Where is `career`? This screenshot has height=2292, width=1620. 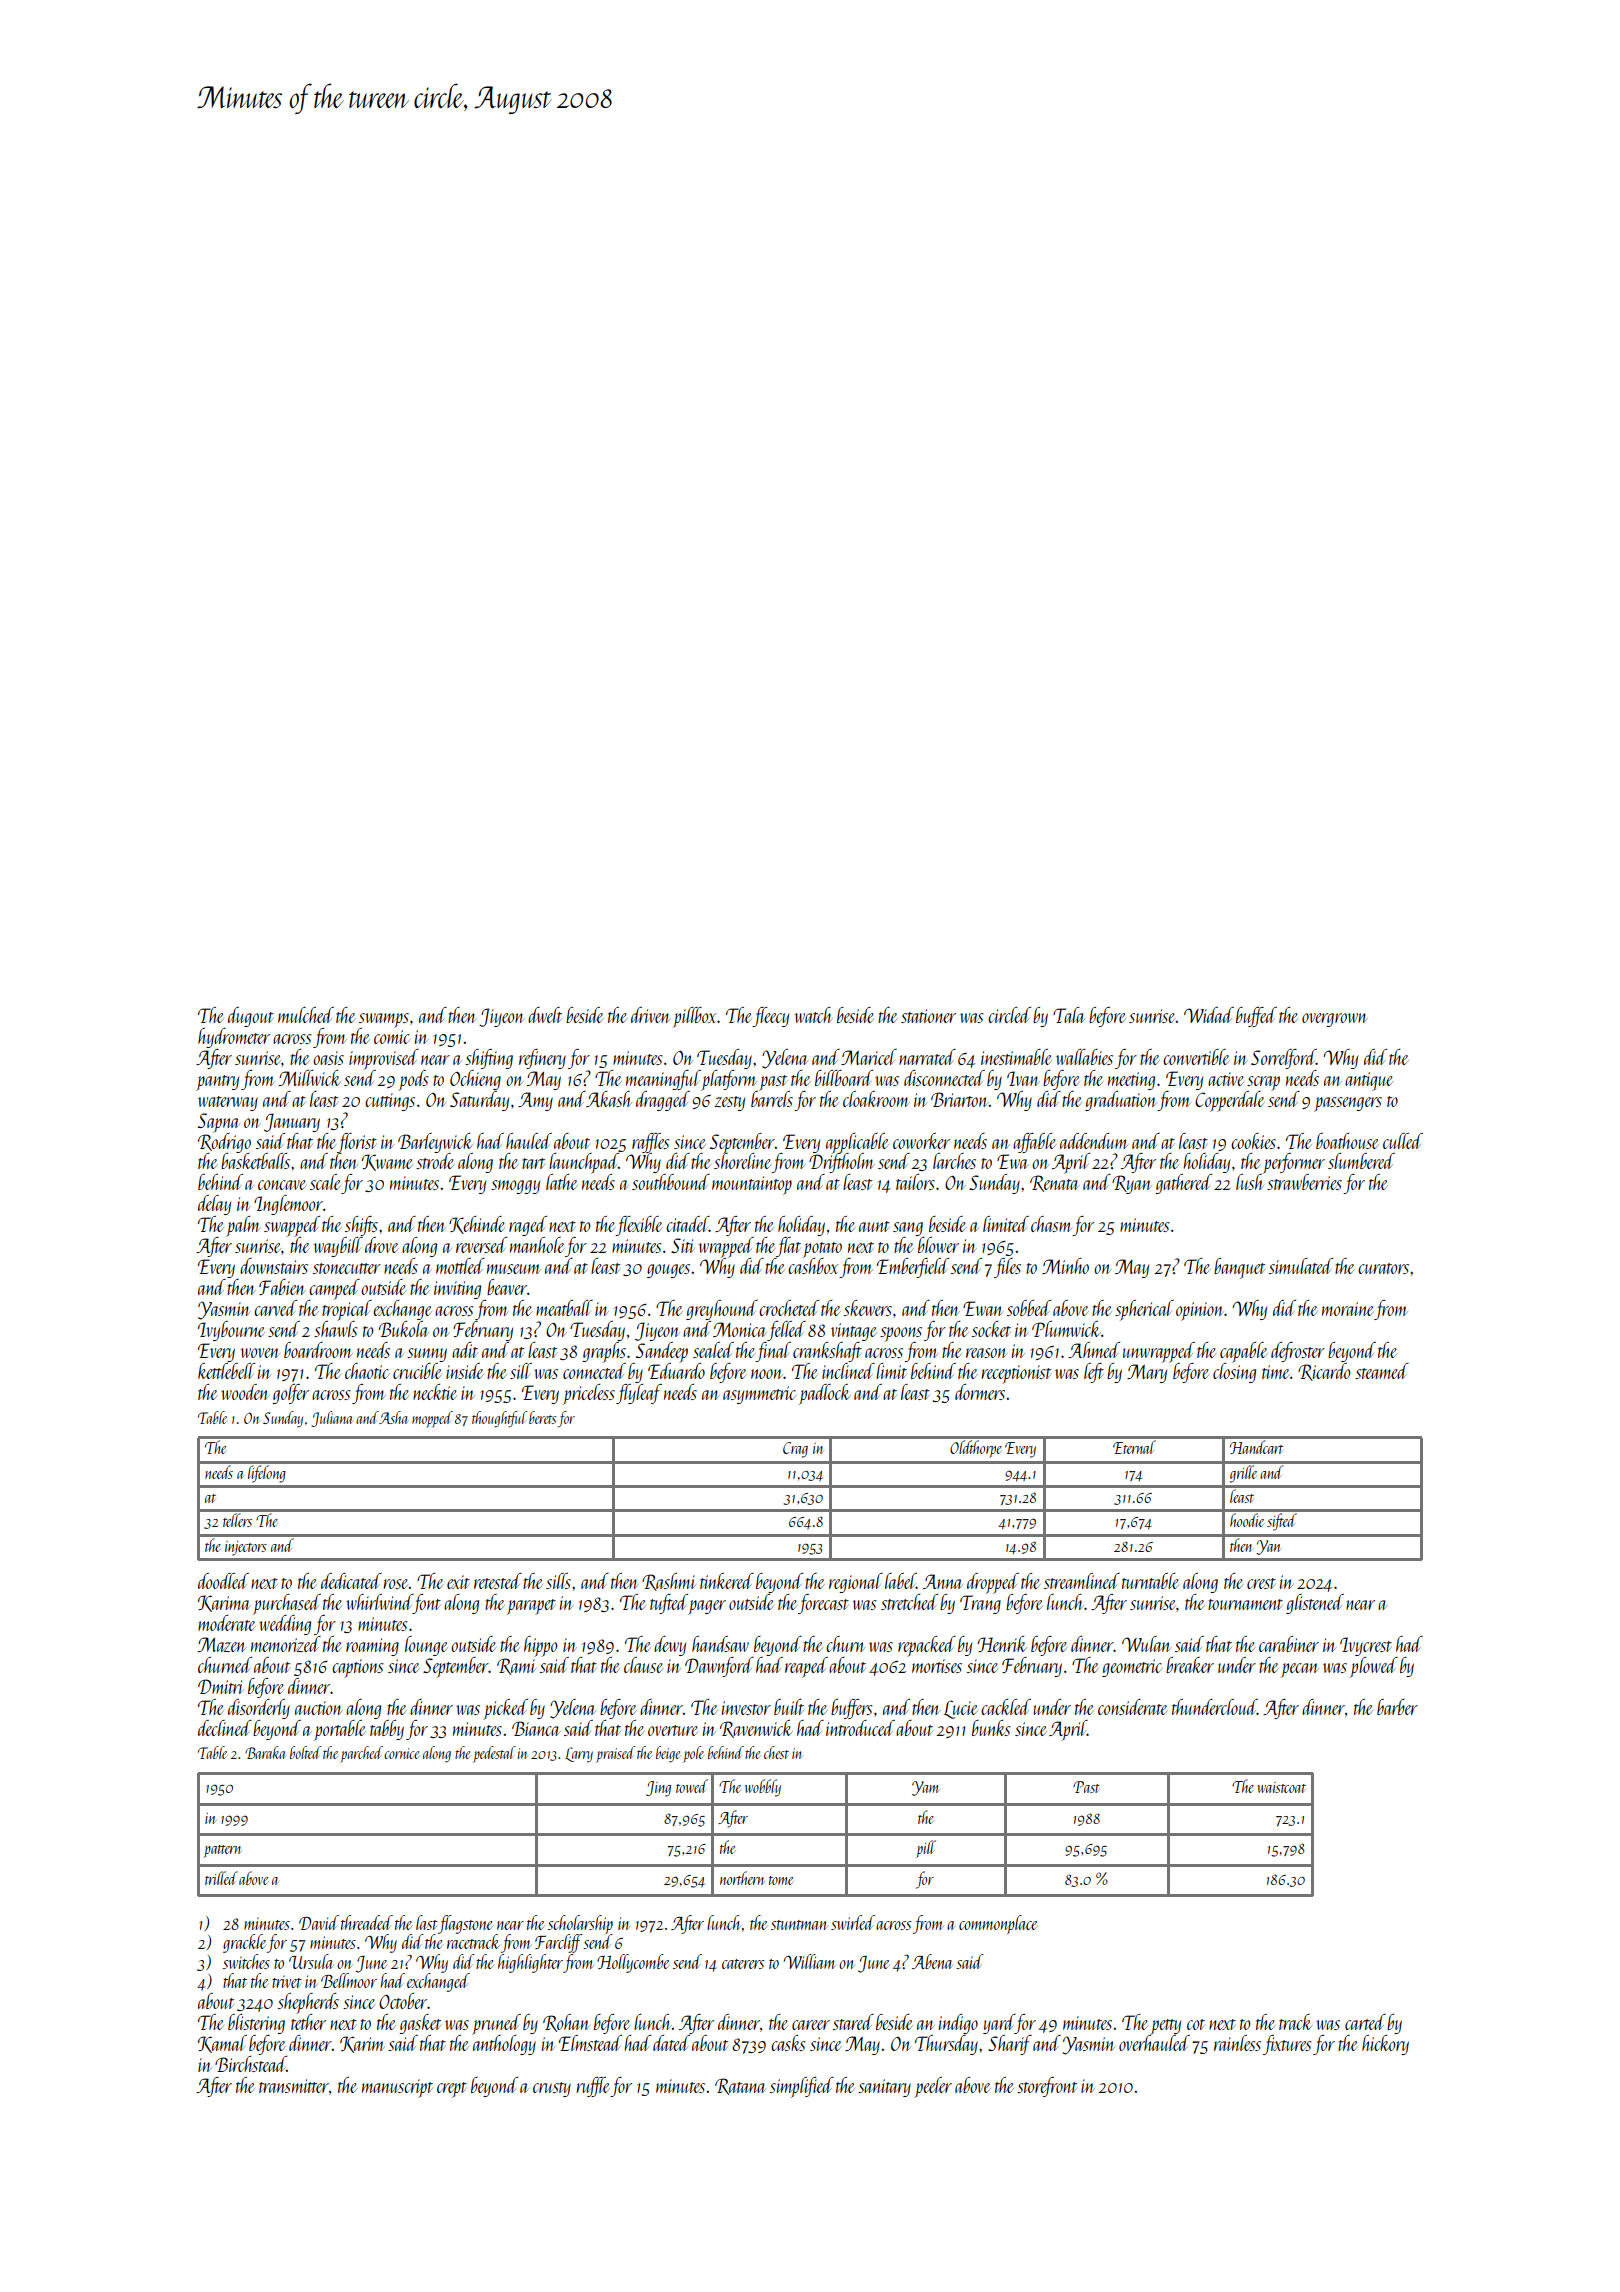
career is located at coordinates (811, 2025).
